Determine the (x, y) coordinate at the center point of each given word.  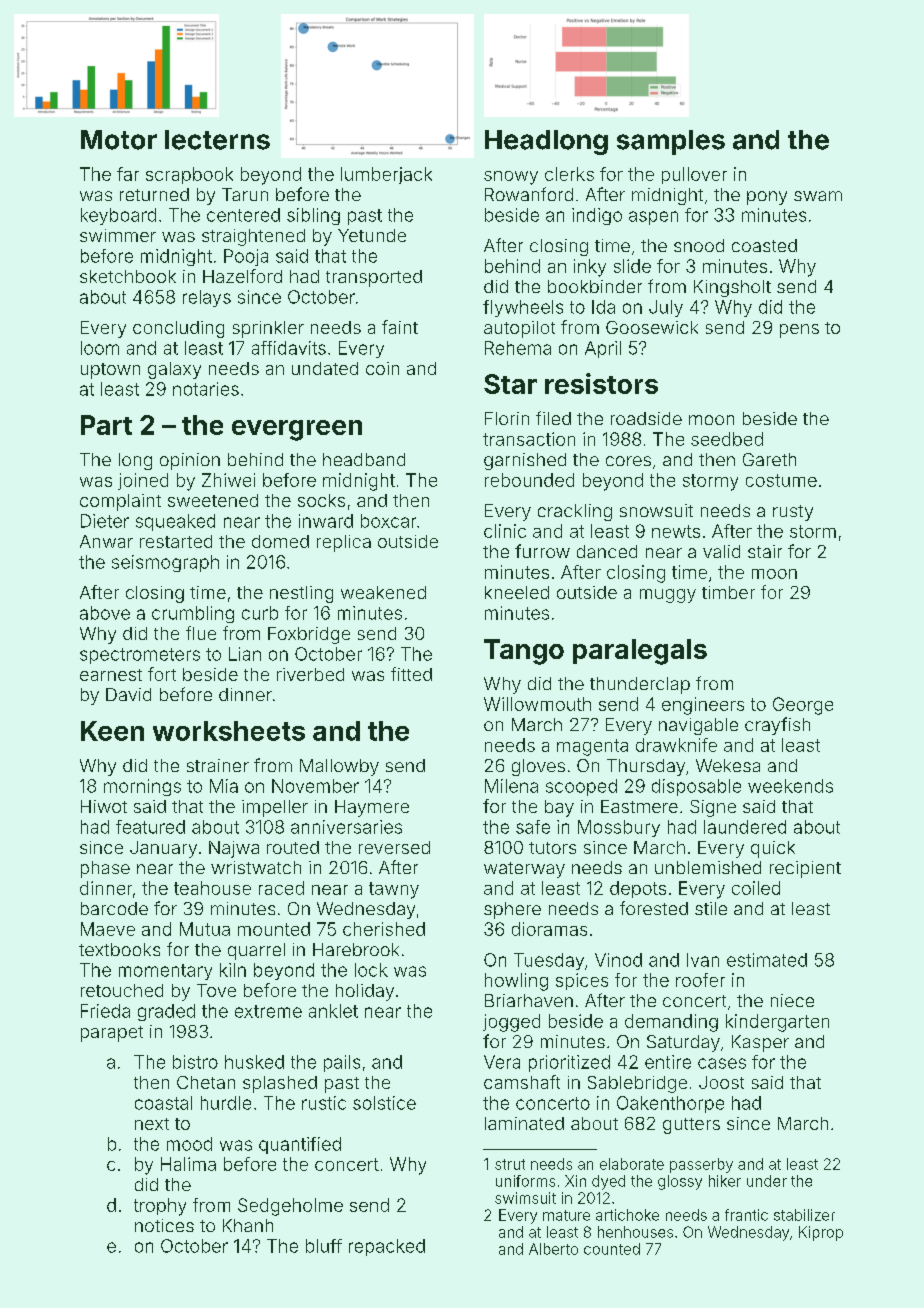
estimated (767, 960)
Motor (119, 140)
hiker (725, 1181)
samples (671, 142)
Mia (224, 786)
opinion (190, 461)
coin (382, 368)
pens (799, 331)
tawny (394, 890)
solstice (384, 1103)
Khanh (248, 1225)
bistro (195, 1062)
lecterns (217, 140)
